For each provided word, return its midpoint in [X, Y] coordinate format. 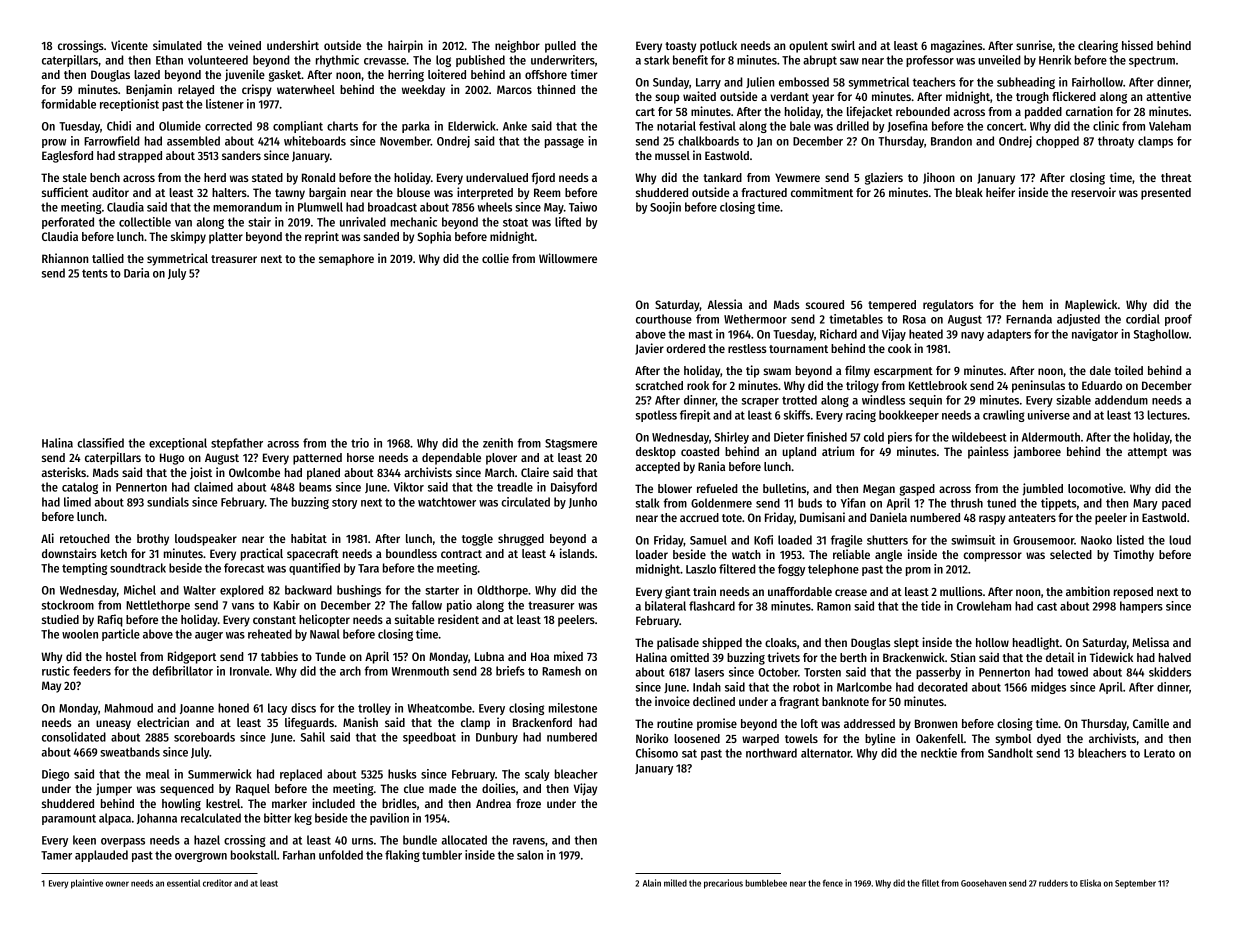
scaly [537, 775]
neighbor [517, 46]
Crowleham [984, 606]
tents [95, 273]
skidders [1170, 672]
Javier [649, 349]
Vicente [129, 45]
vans [243, 606]
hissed [1137, 45]
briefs [510, 671]
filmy [857, 371]
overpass [123, 842]
